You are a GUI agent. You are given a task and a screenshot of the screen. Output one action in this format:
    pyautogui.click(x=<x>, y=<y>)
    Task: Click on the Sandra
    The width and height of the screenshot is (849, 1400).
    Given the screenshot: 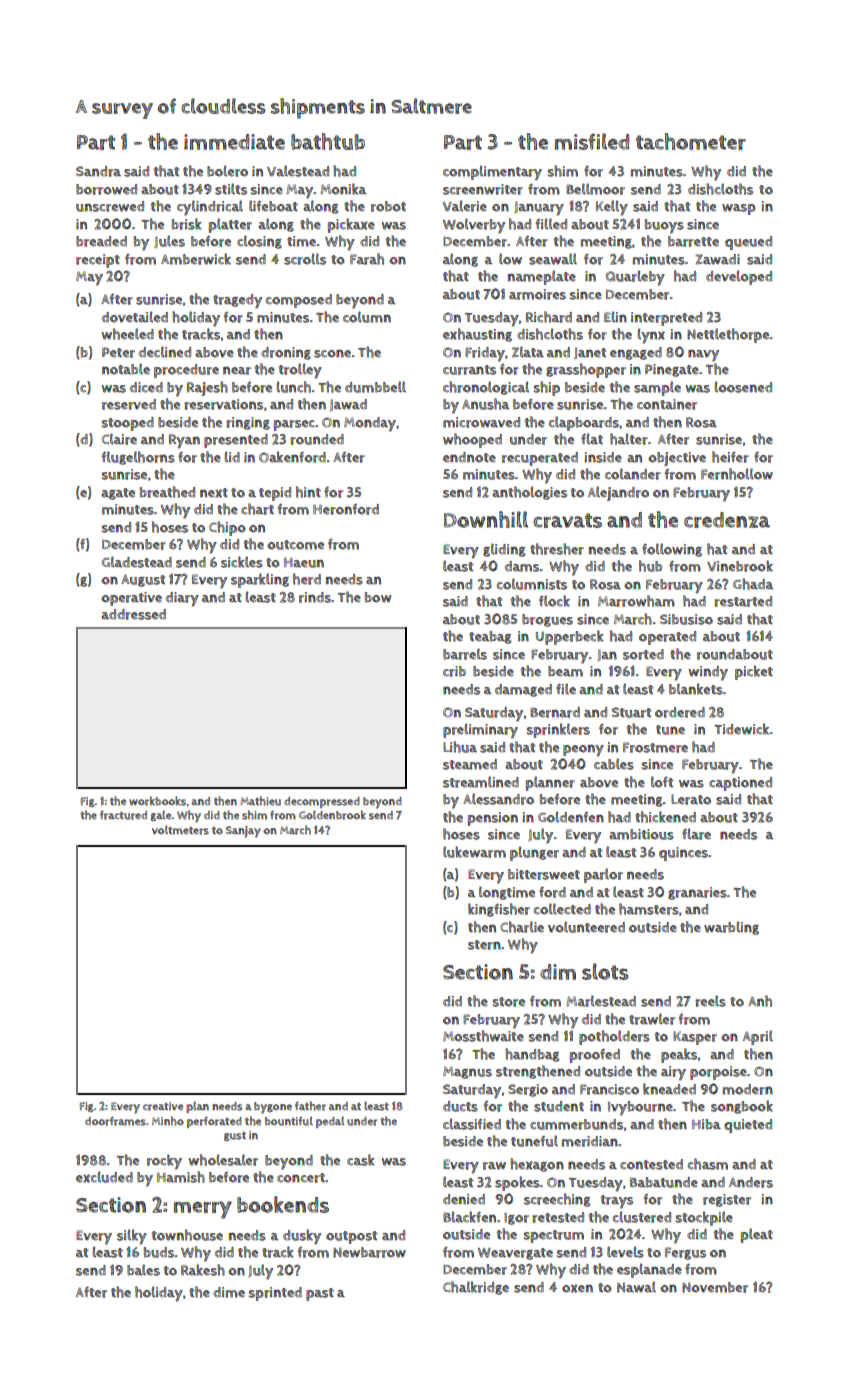 What is the action you would take?
    pyautogui.click(x=98, y=171)
